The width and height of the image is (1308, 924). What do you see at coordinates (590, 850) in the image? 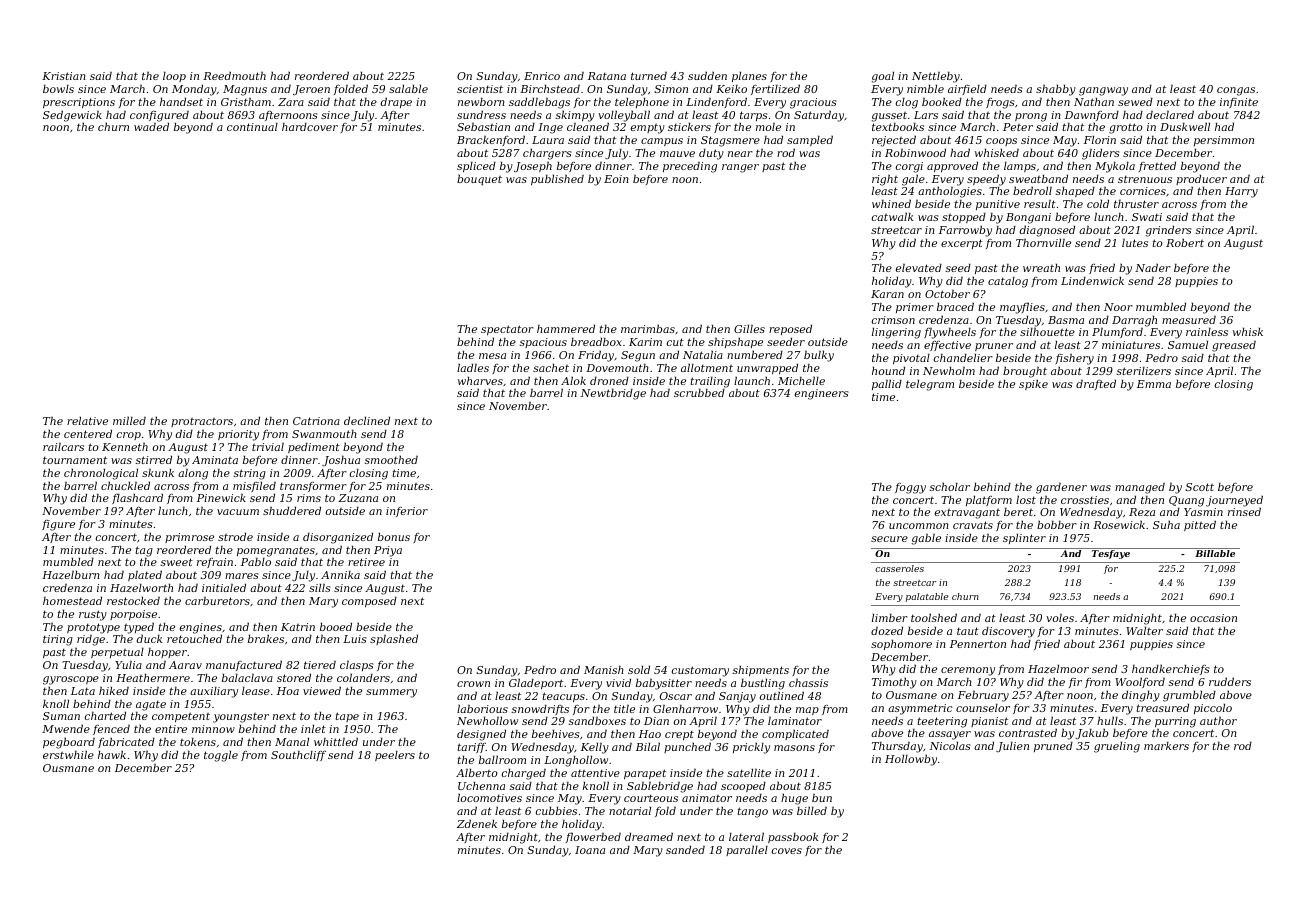
I see `Ioana` at bounding box center [590, 850].
